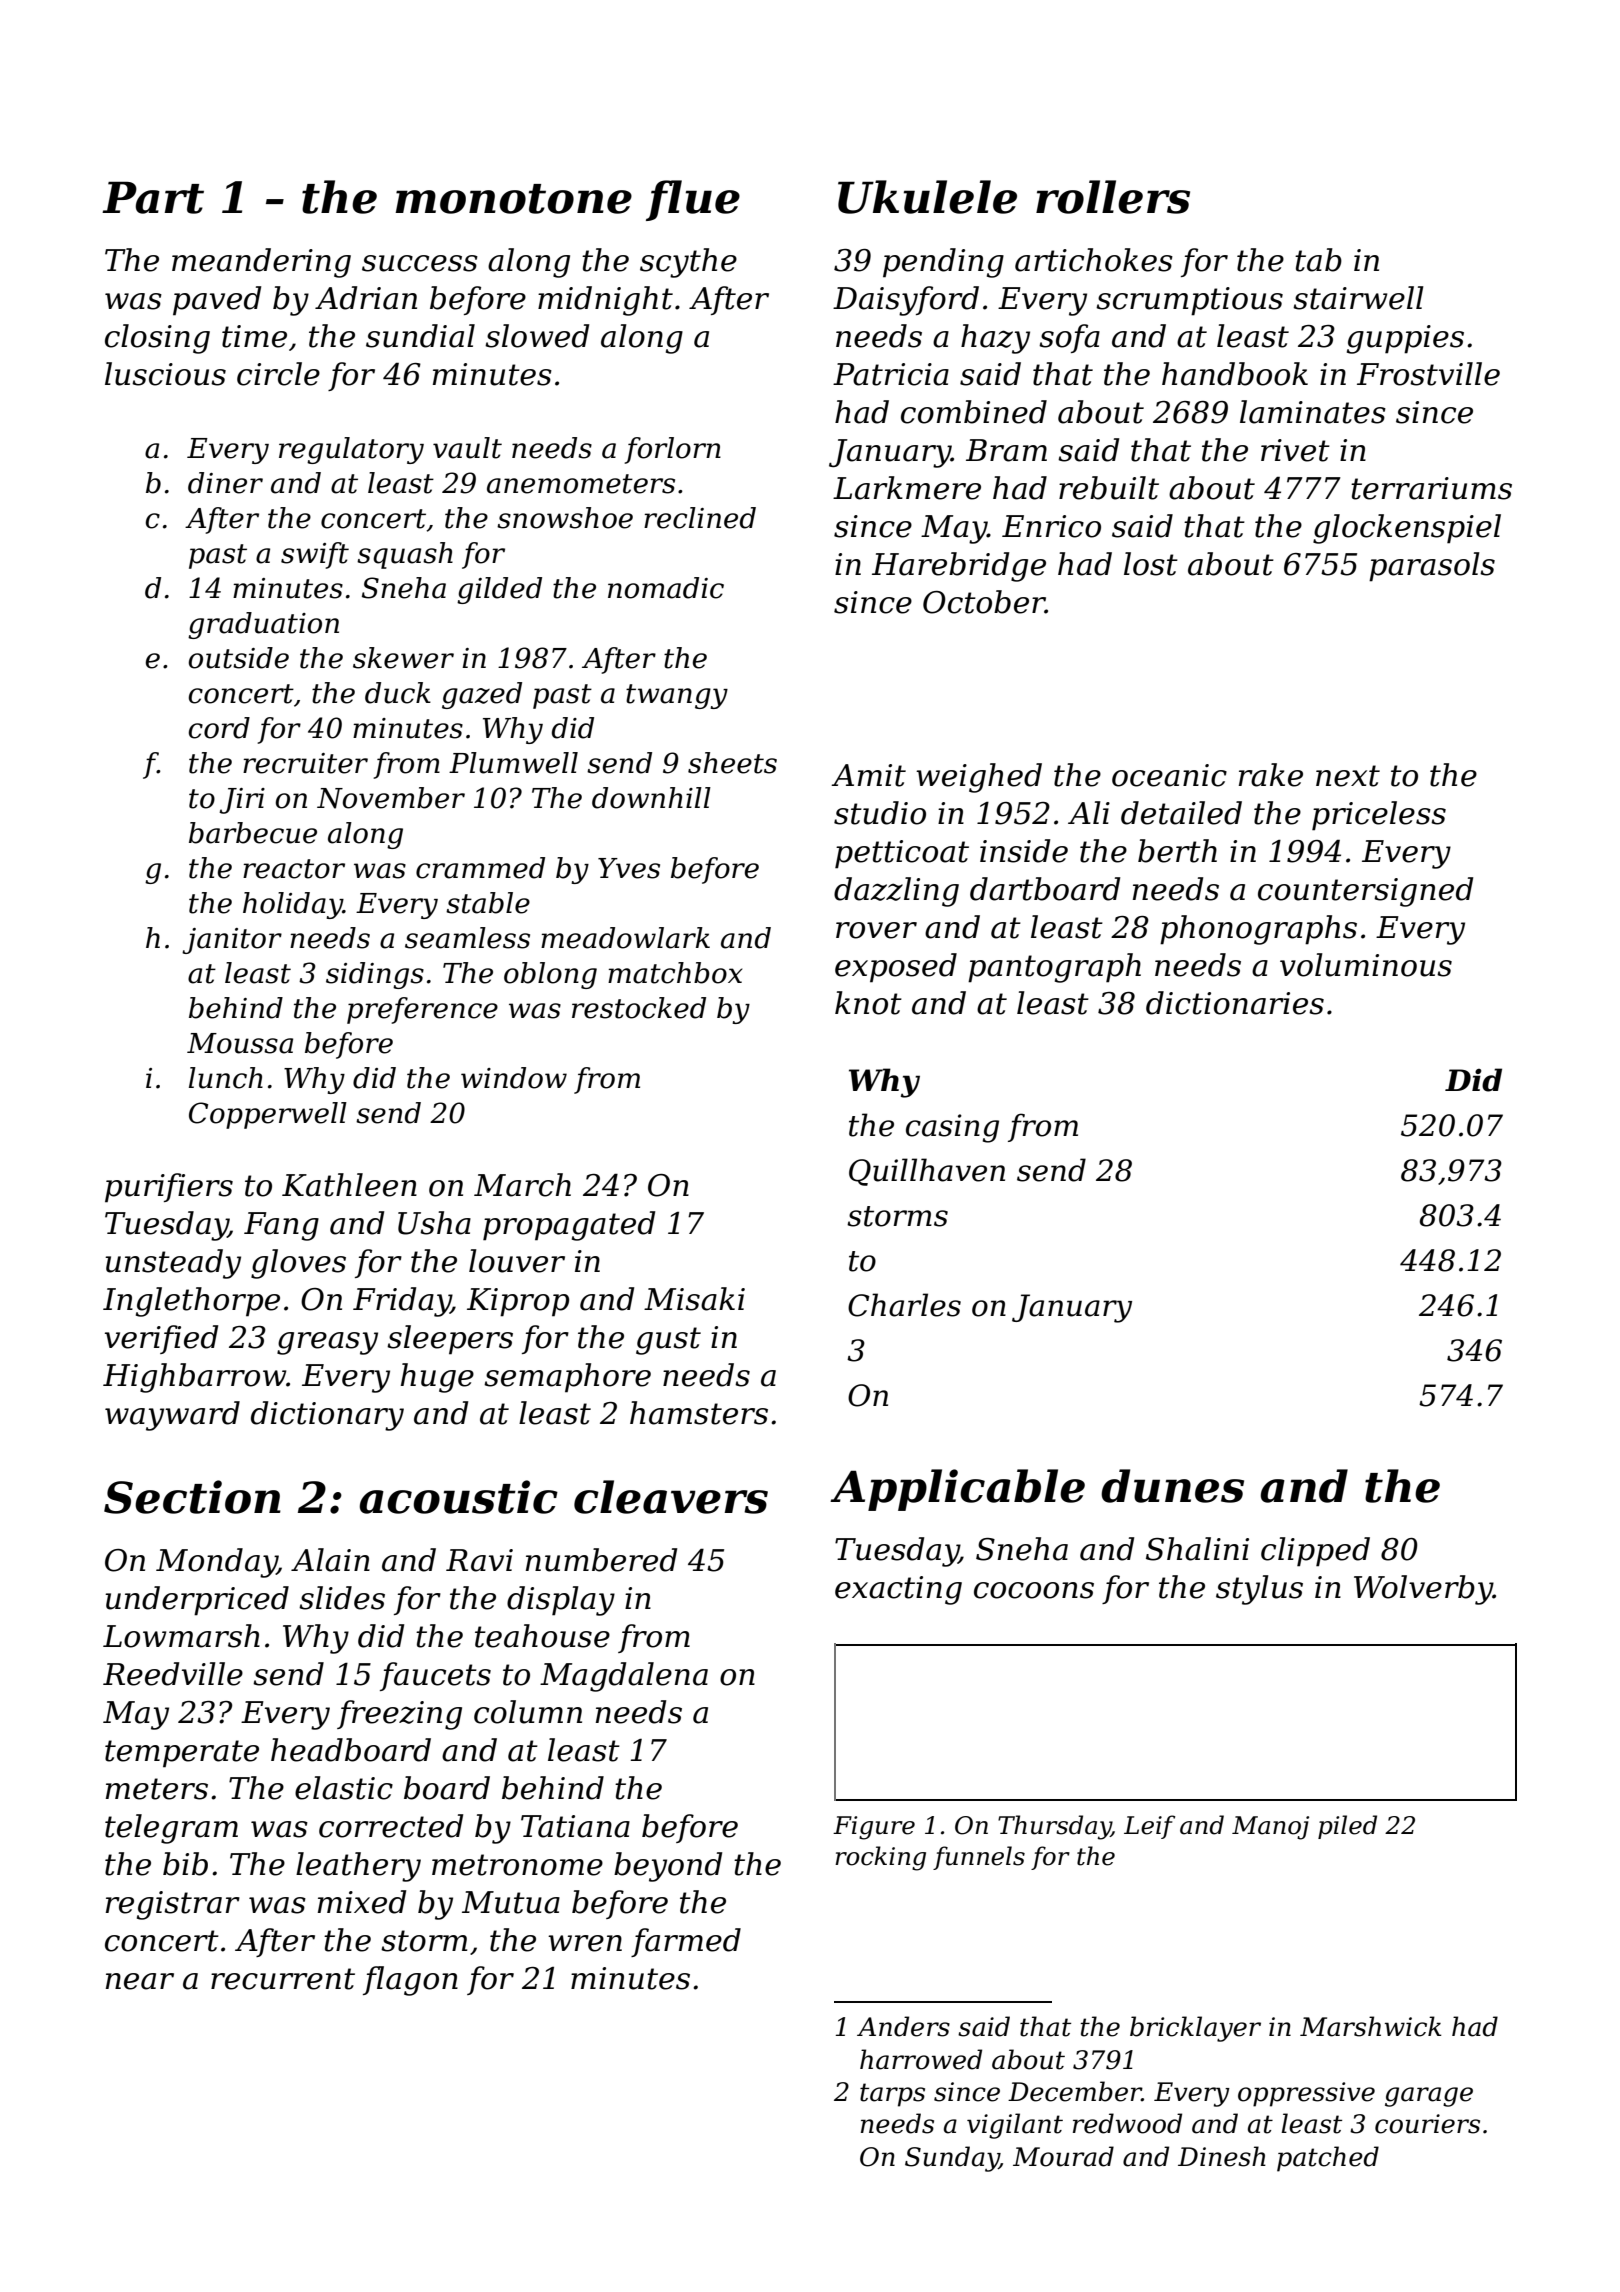  What do you see at coordinates (1366, 965) in the screenshot?
I see `voluminous` at bounding box center [1366, 965].
